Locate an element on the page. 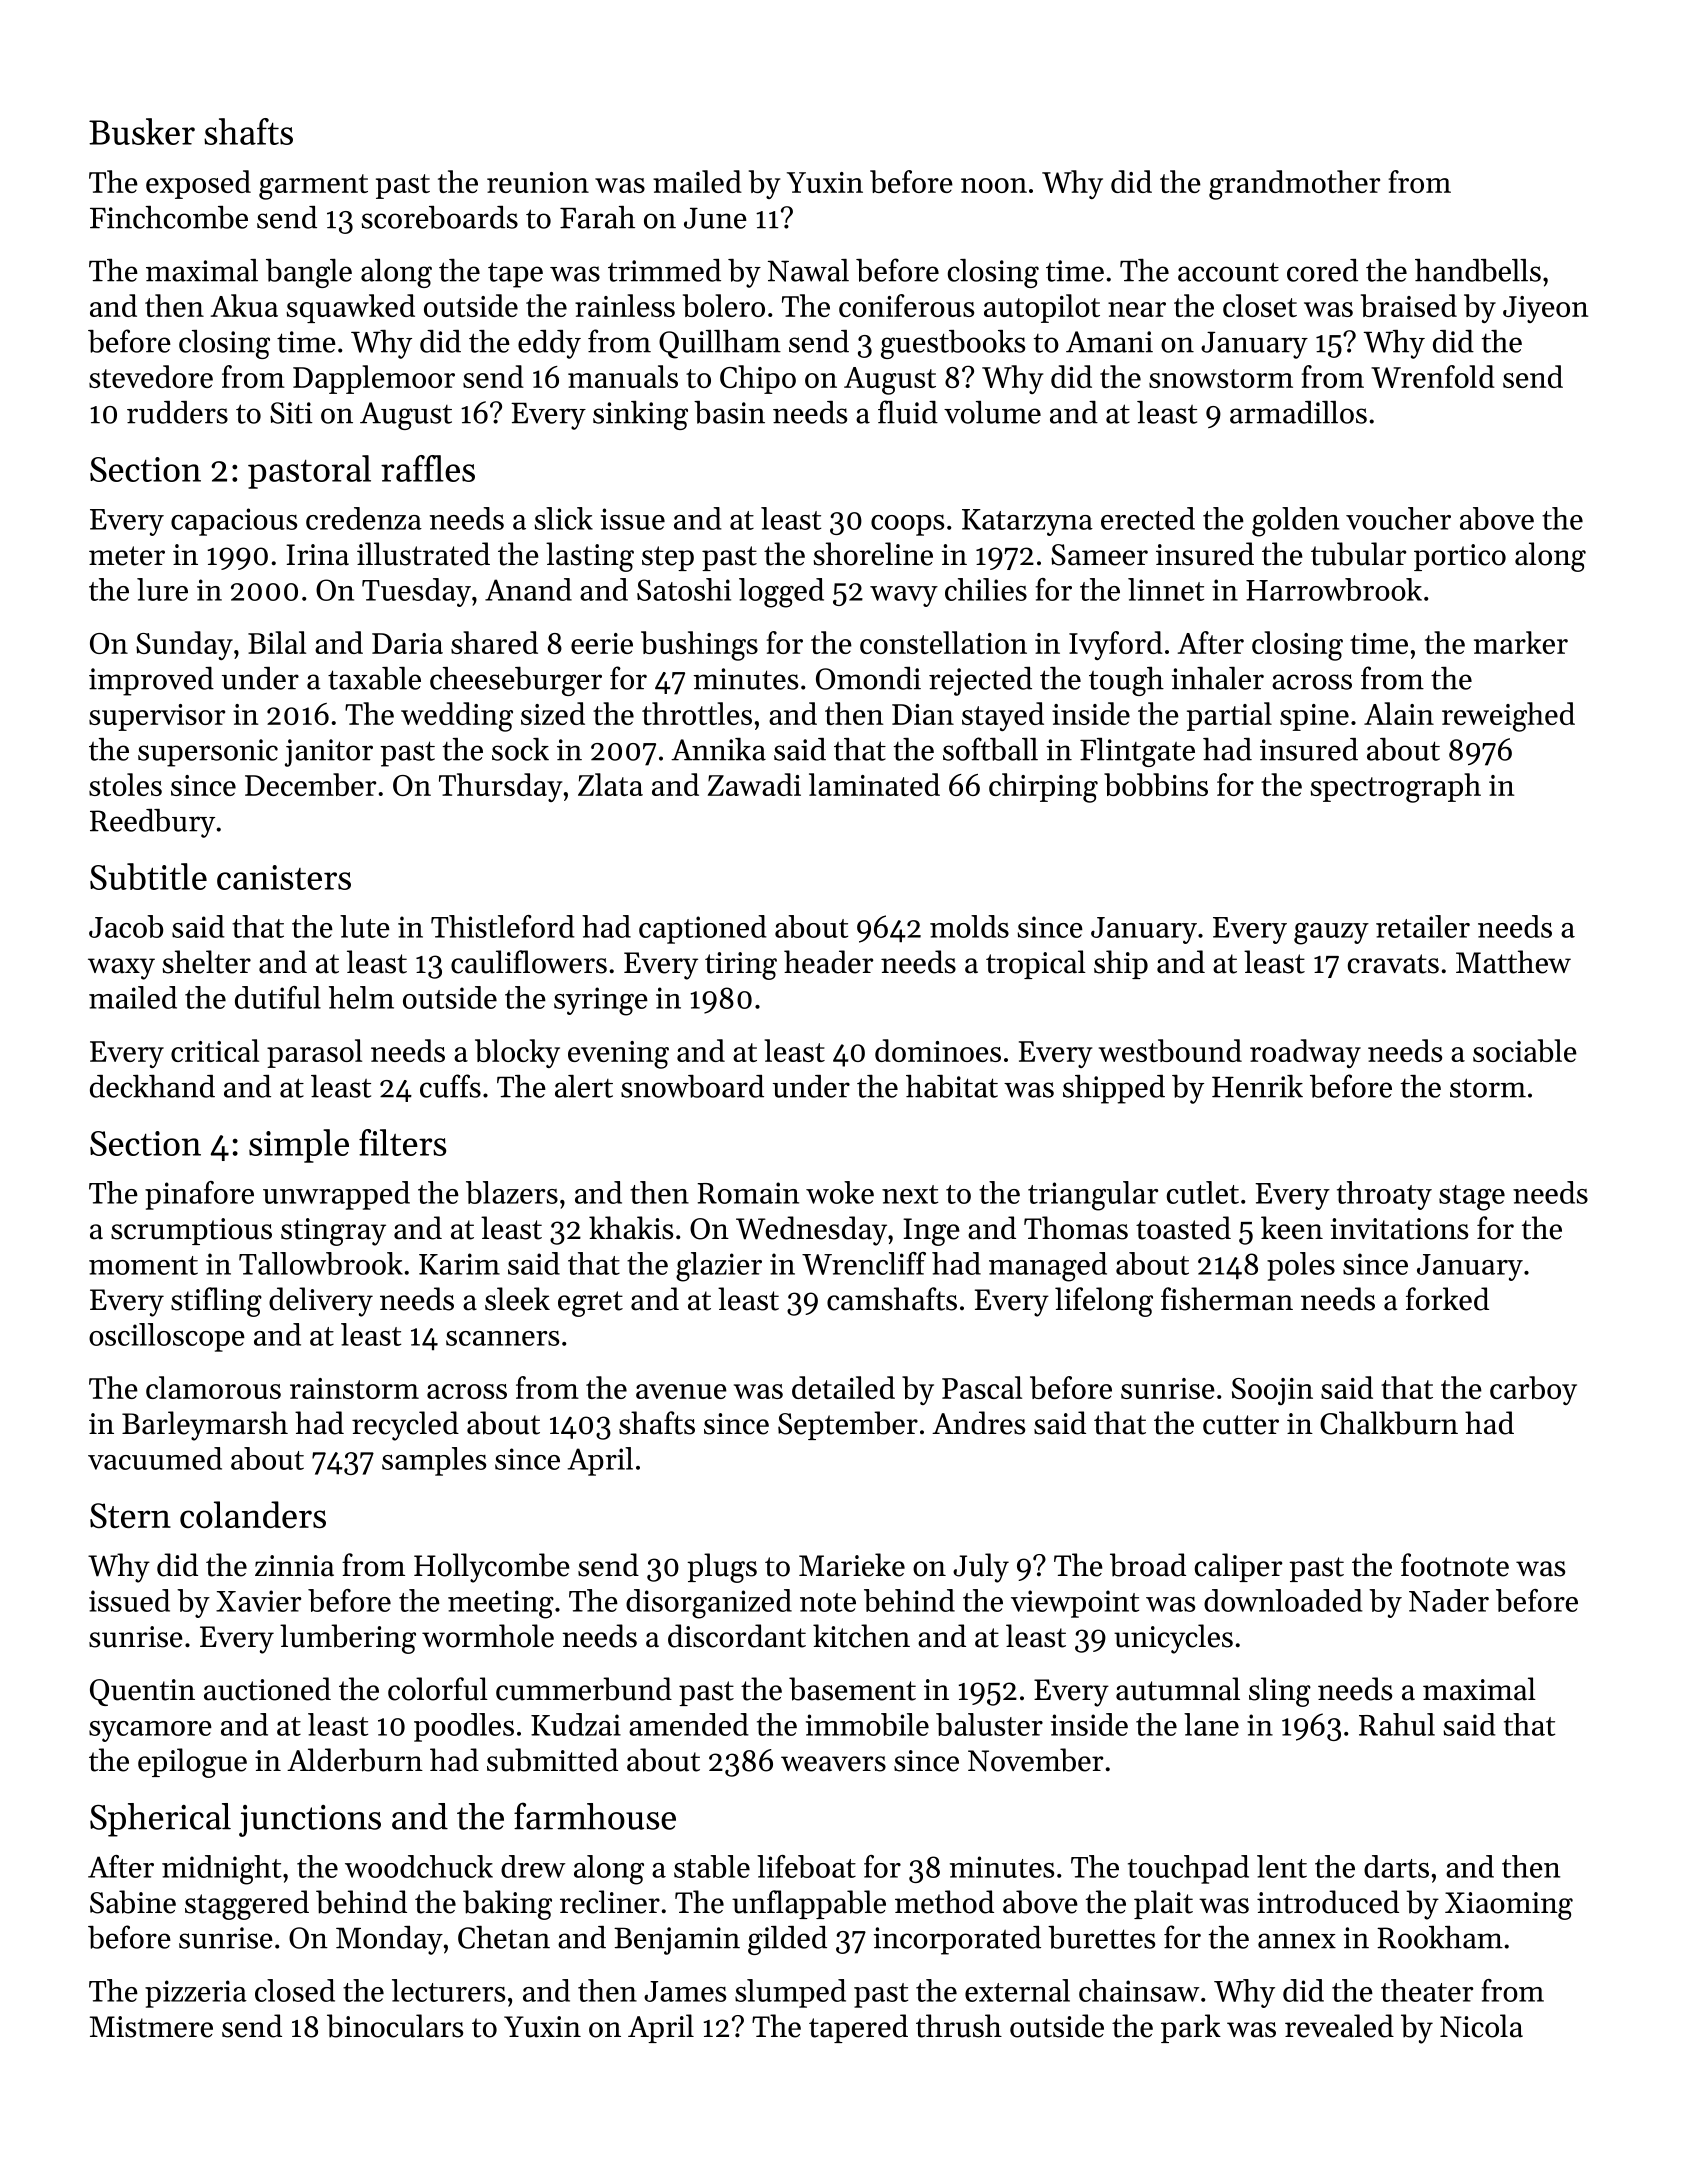  noon is located at coordinates (994, 185).
